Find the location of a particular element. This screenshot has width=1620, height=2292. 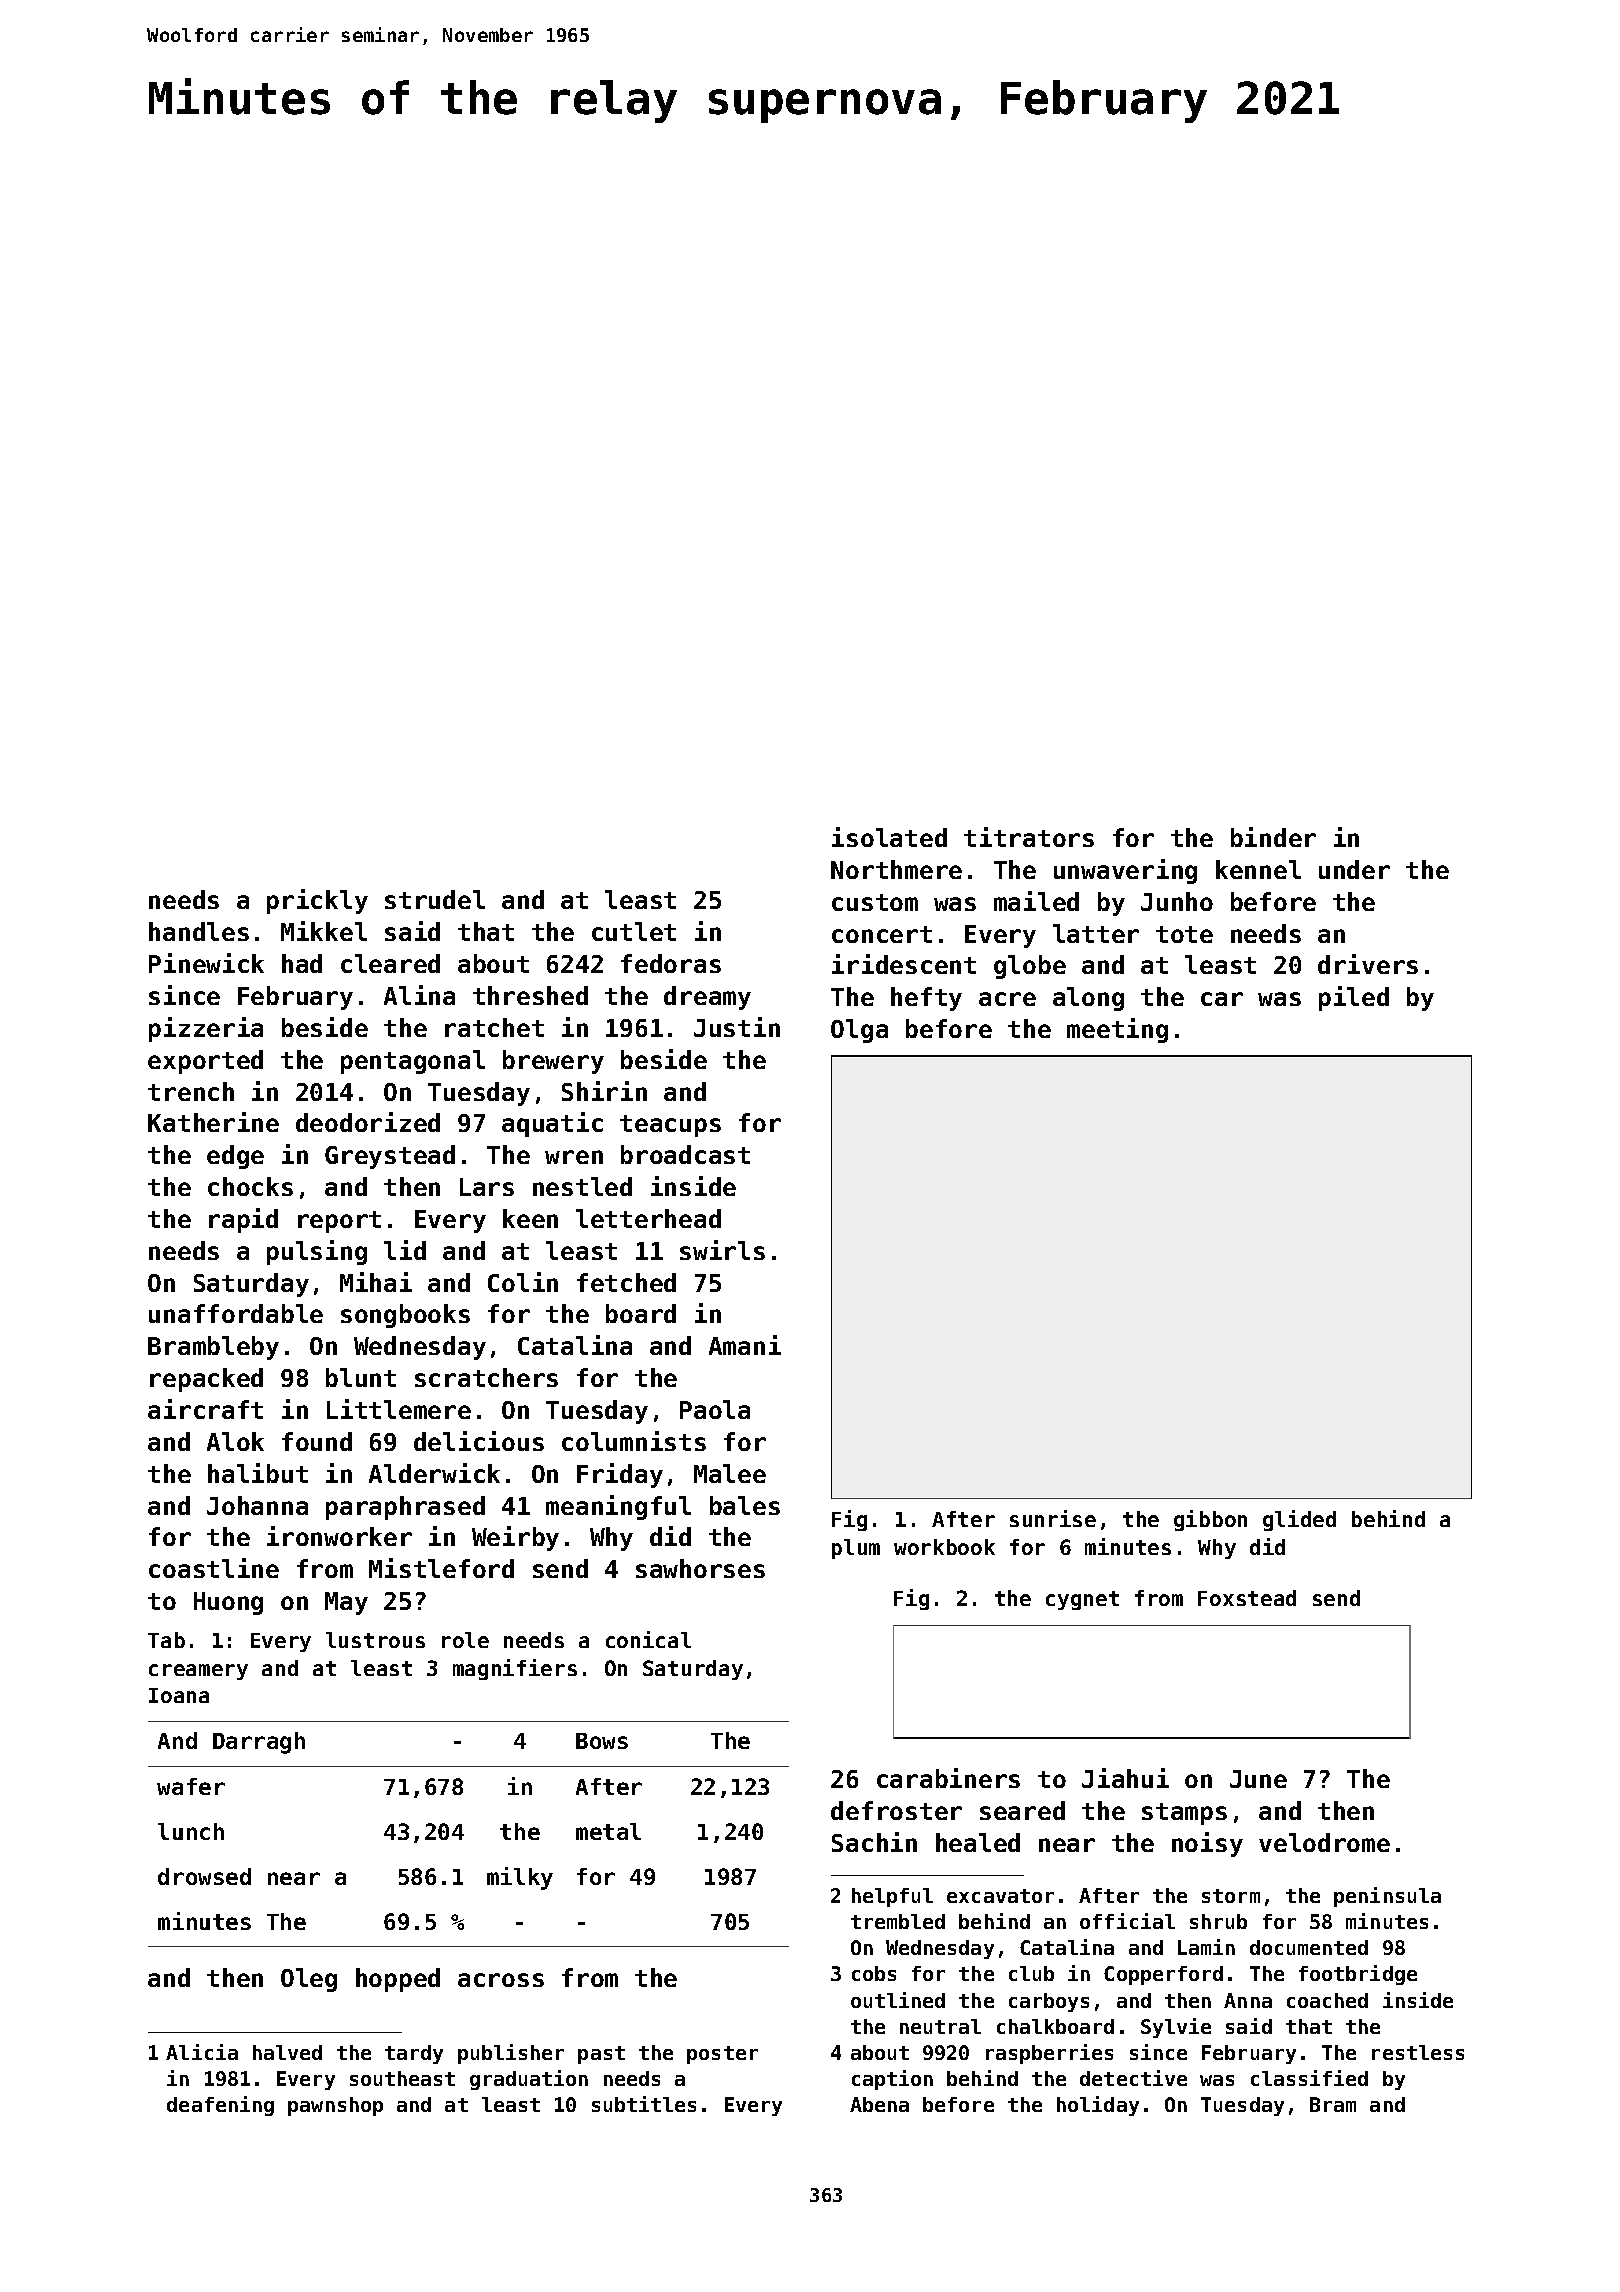

Abena is located at coordinates (879, 2104).
